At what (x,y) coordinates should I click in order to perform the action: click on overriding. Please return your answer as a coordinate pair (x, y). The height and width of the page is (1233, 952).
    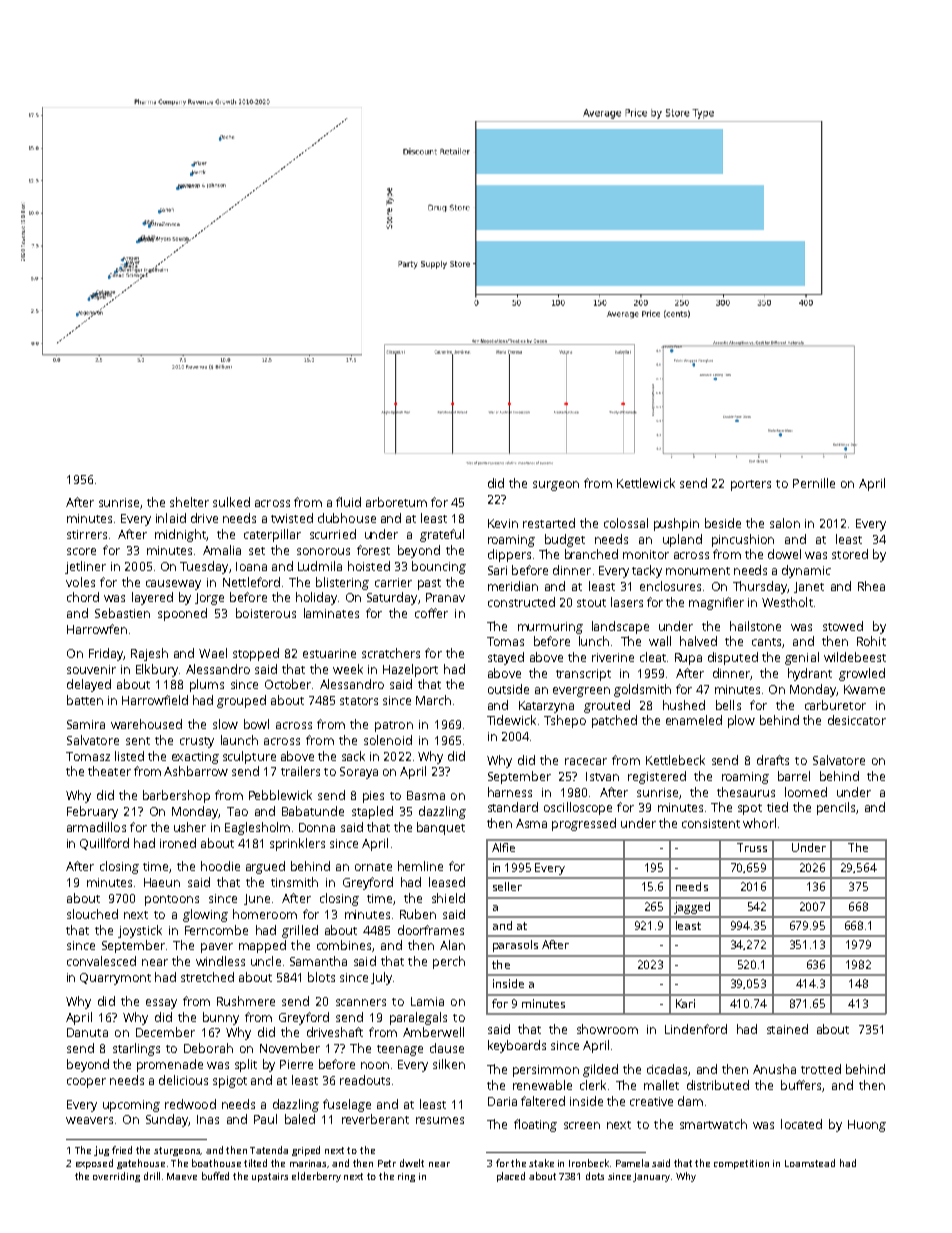
    Looking at the image, I should click on (116, 1177).
